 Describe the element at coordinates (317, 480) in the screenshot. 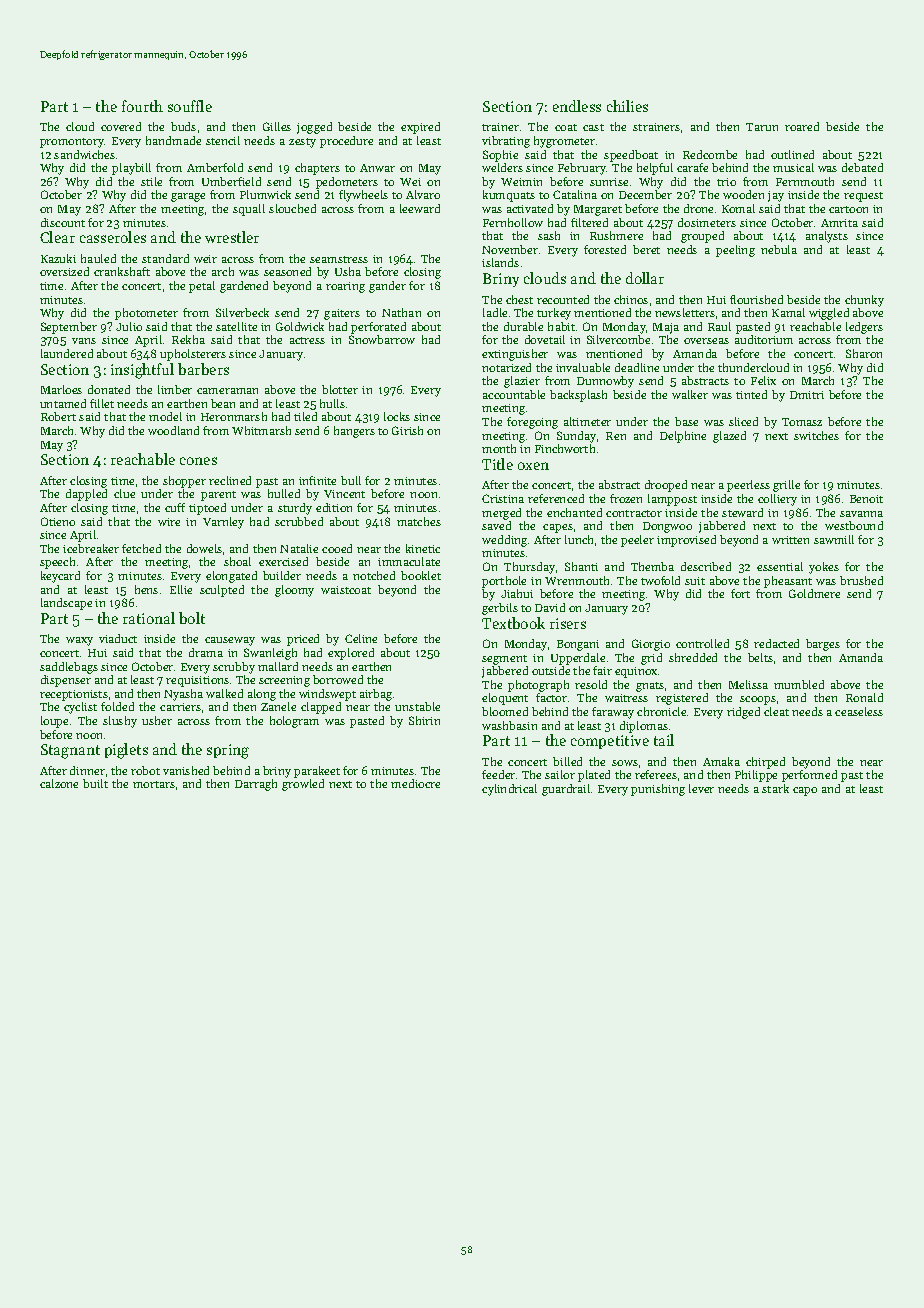

I see `infinite` at that location.
